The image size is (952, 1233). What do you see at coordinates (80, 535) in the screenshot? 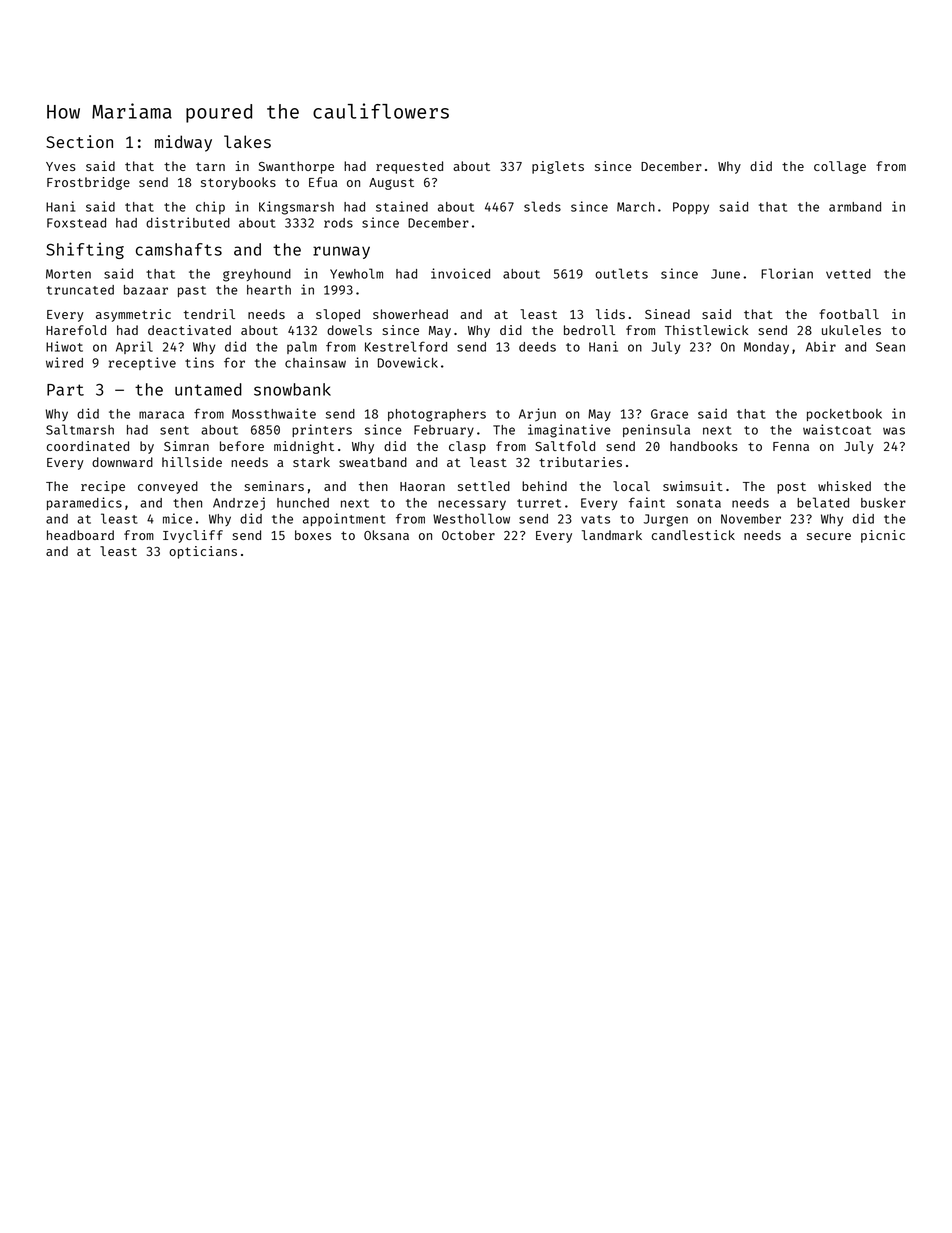
I see `headboard` at bounding box center [80, 535].
